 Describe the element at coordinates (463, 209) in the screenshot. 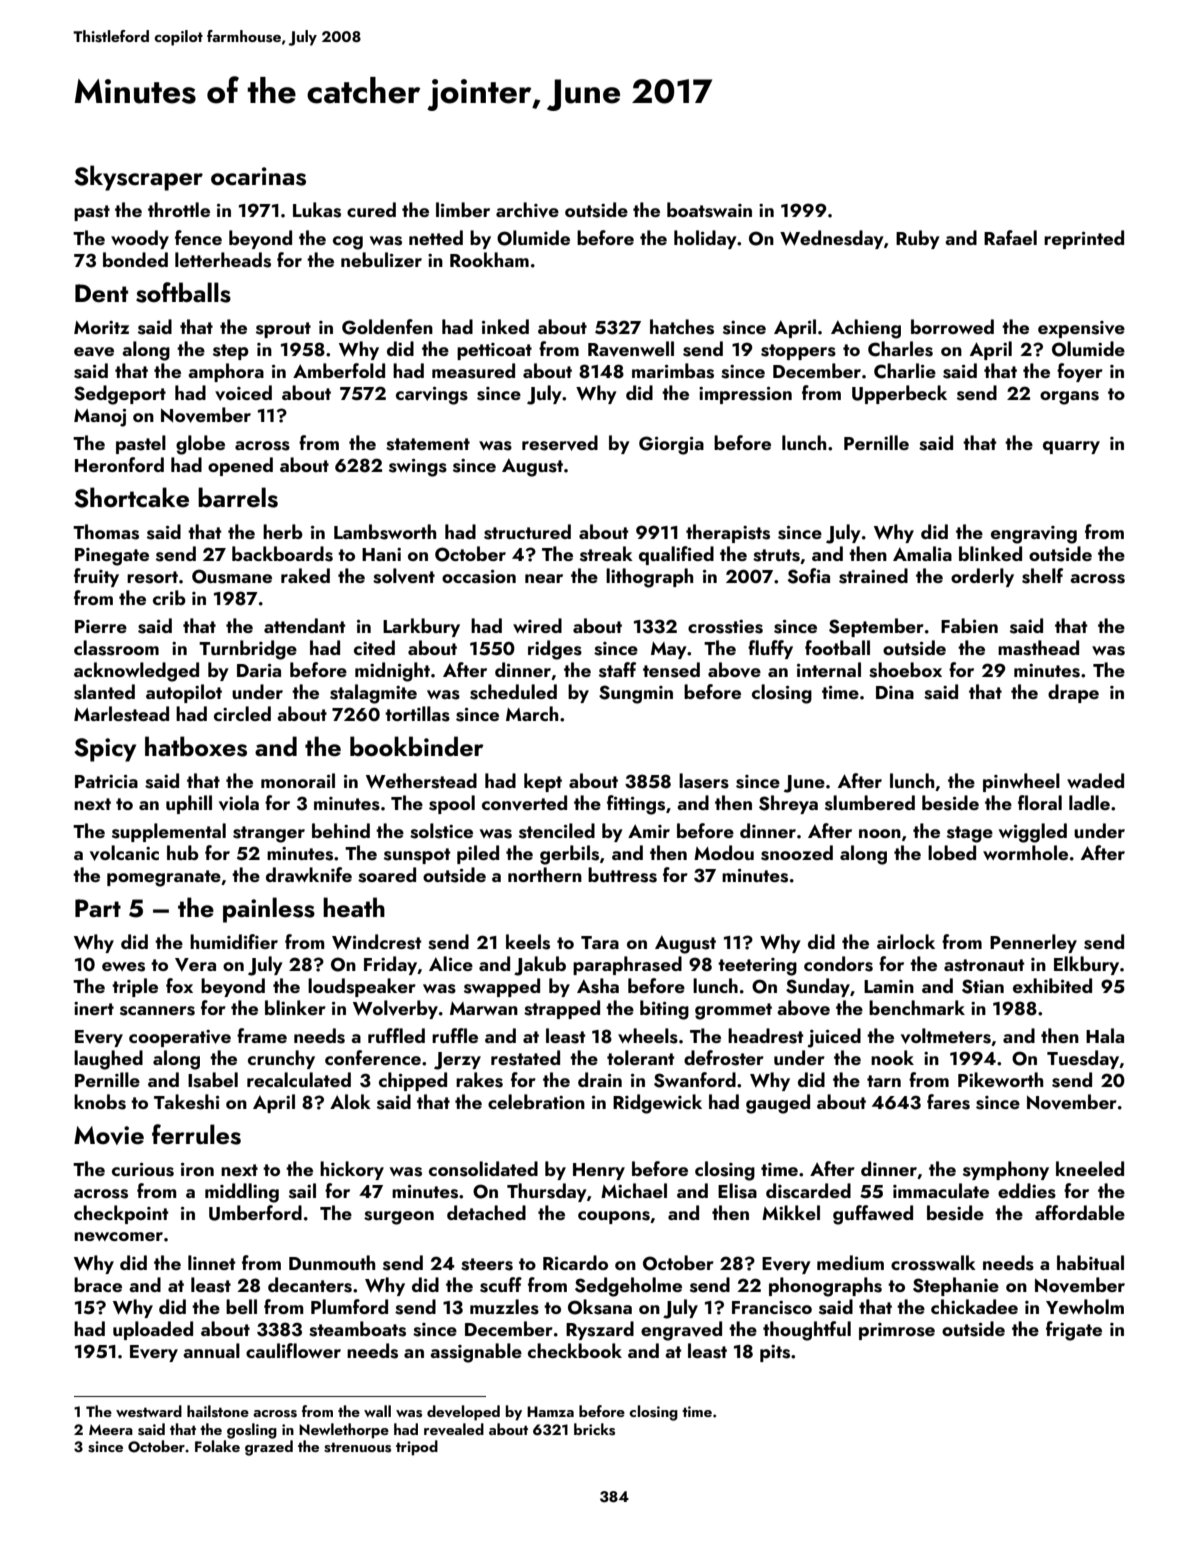

I see `limber` at that location.
